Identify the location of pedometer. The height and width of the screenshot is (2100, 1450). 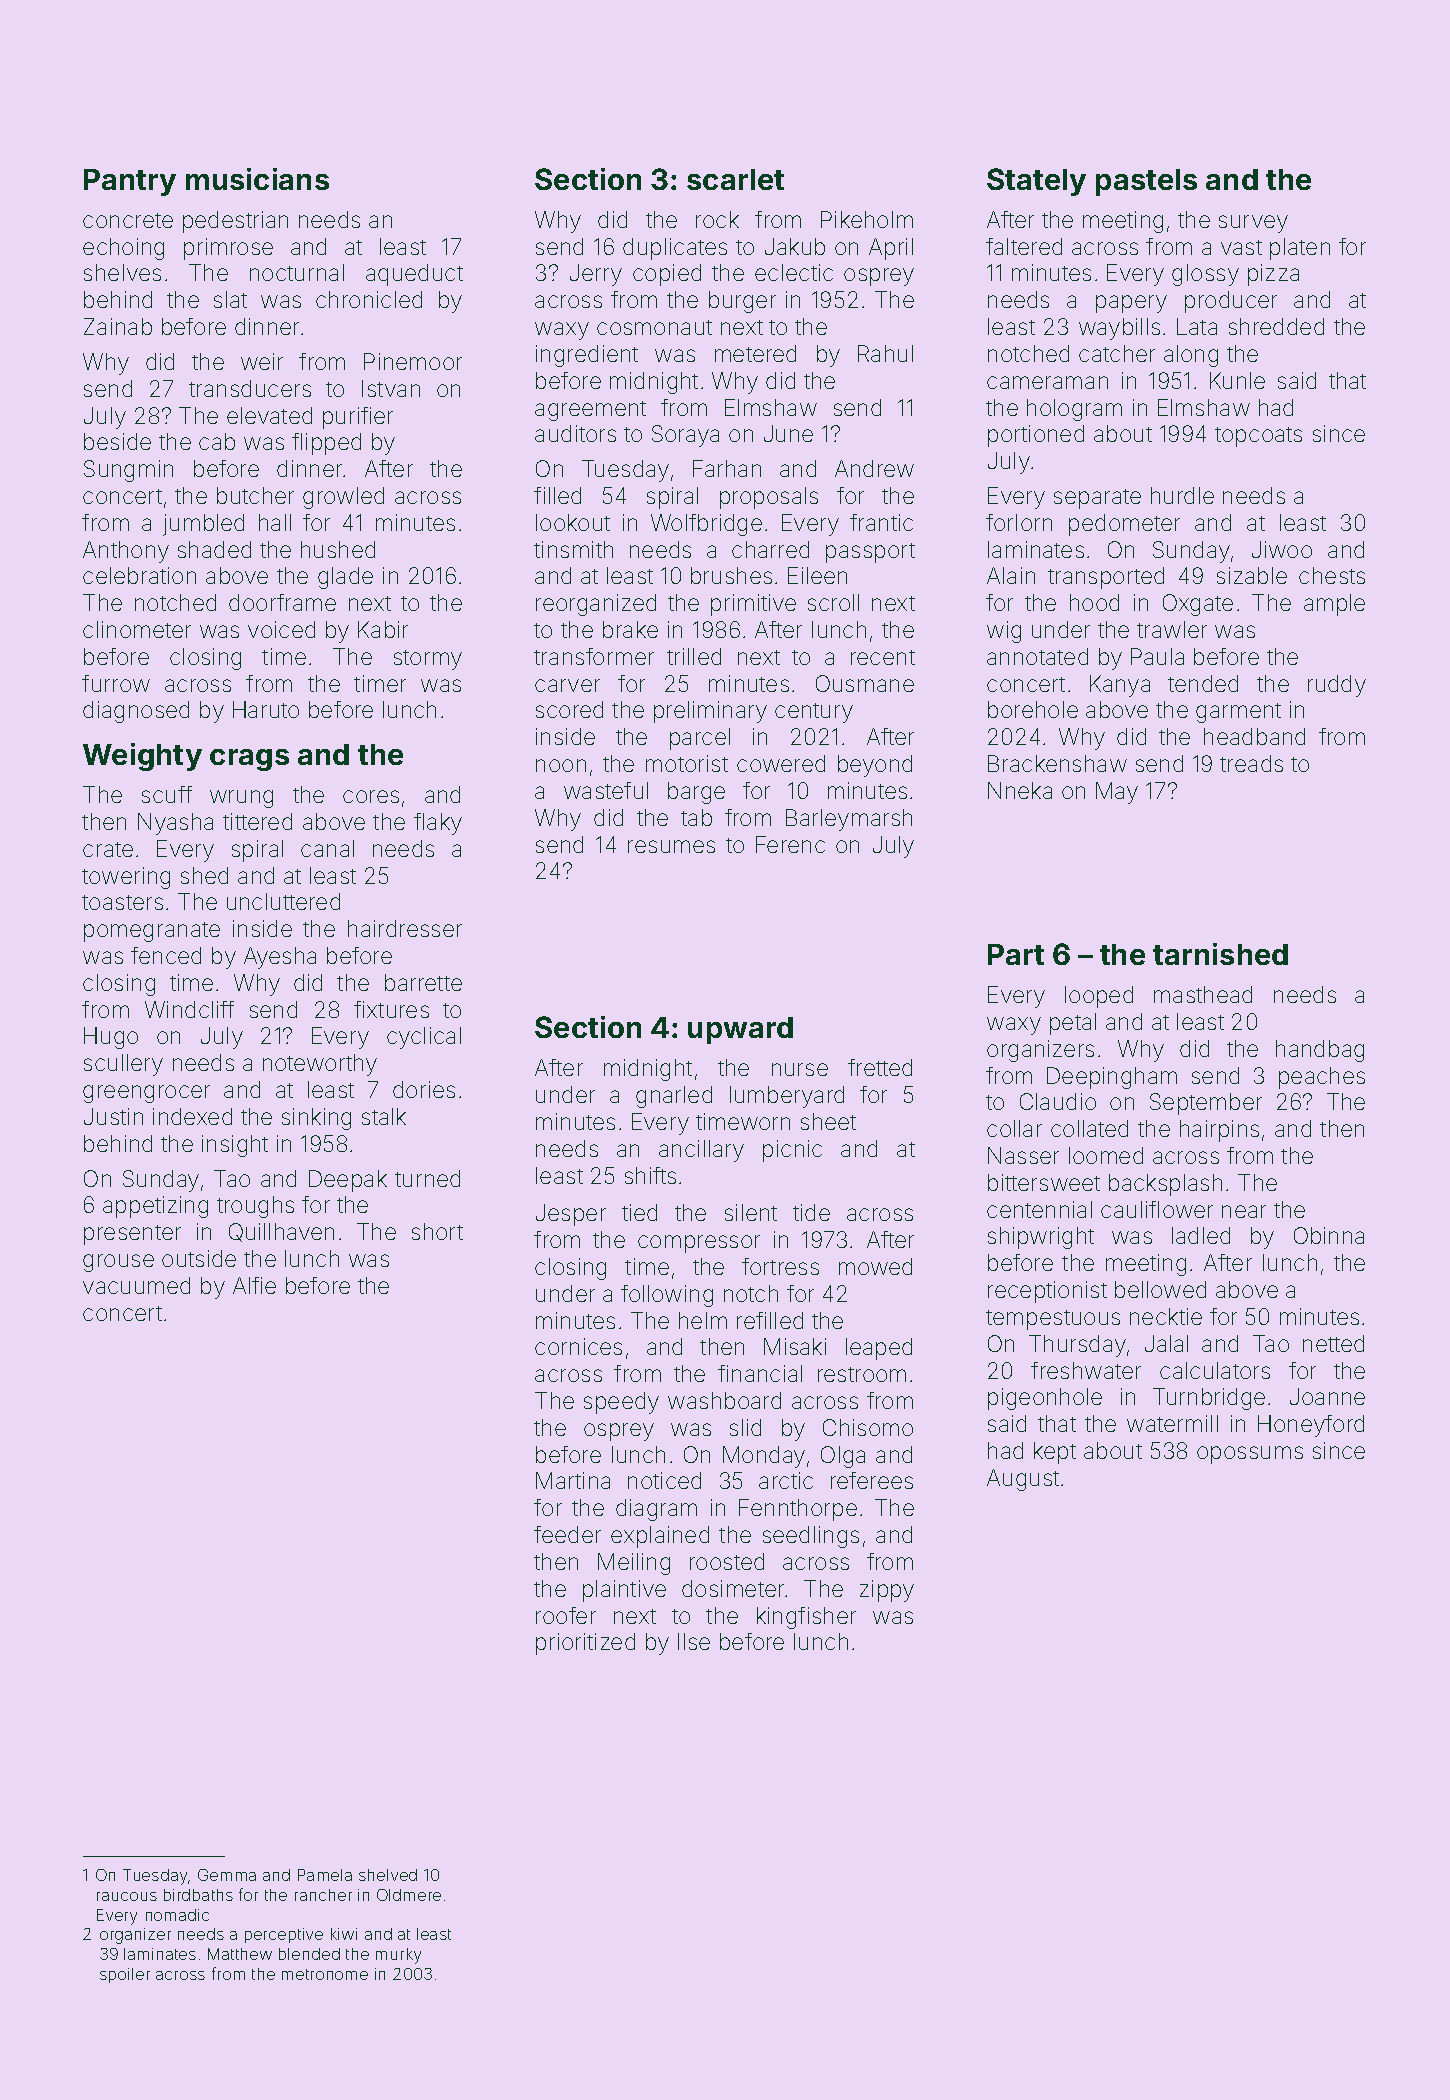
(1124, 525).
